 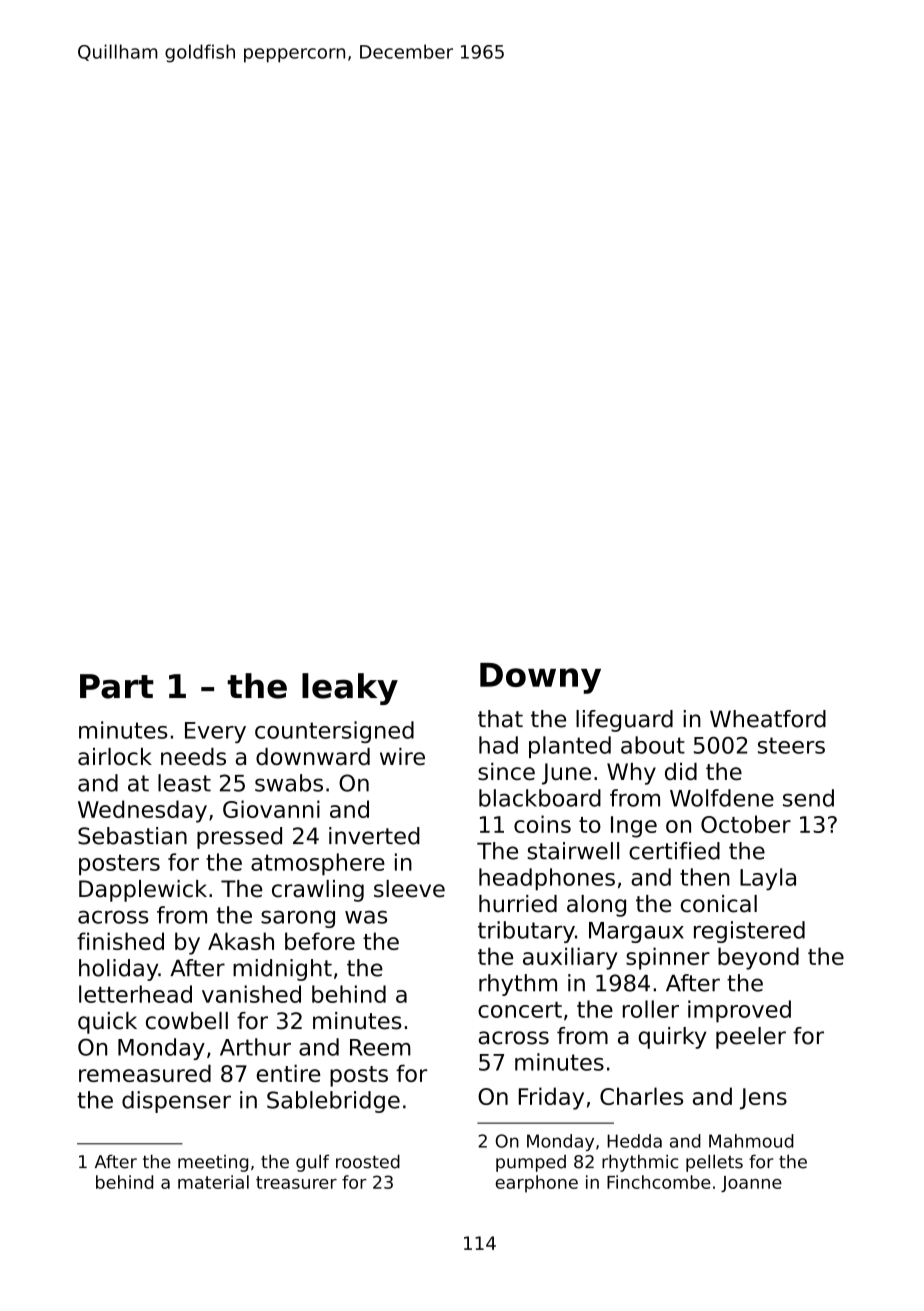 I want to click on spinner, so click(x=668, y=958).
